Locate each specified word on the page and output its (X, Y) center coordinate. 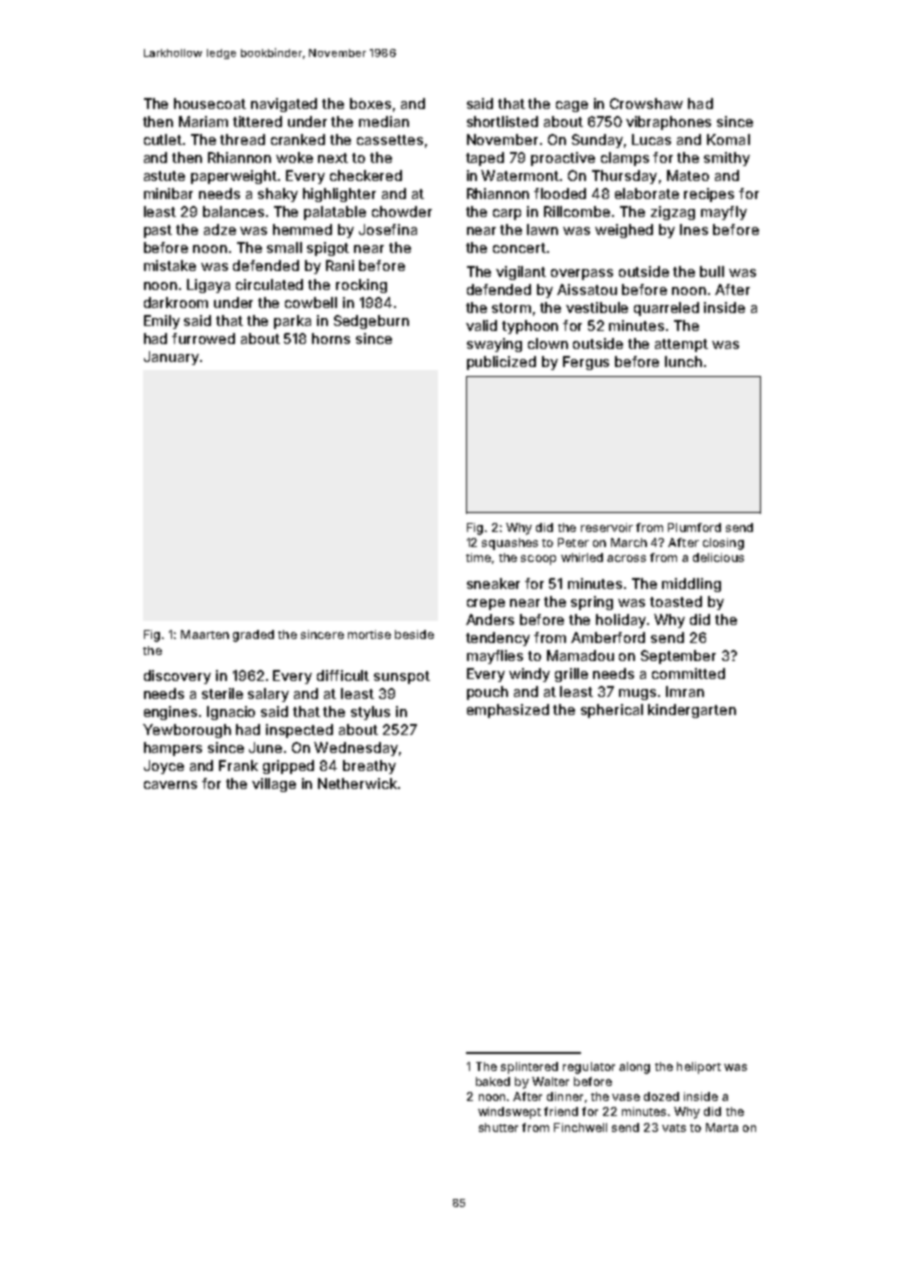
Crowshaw (646, 103)
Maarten (205, 634)
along (634, 1068)
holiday (621, 621)
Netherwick (357, 783)
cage (572, 106)
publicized (501, 363)
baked (493, 1081)
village (274, 785)
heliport (699, 1068)
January (171, 358)
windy (529, 675)
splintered (529, 1068)
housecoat (210, 103)
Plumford (694, 527)
